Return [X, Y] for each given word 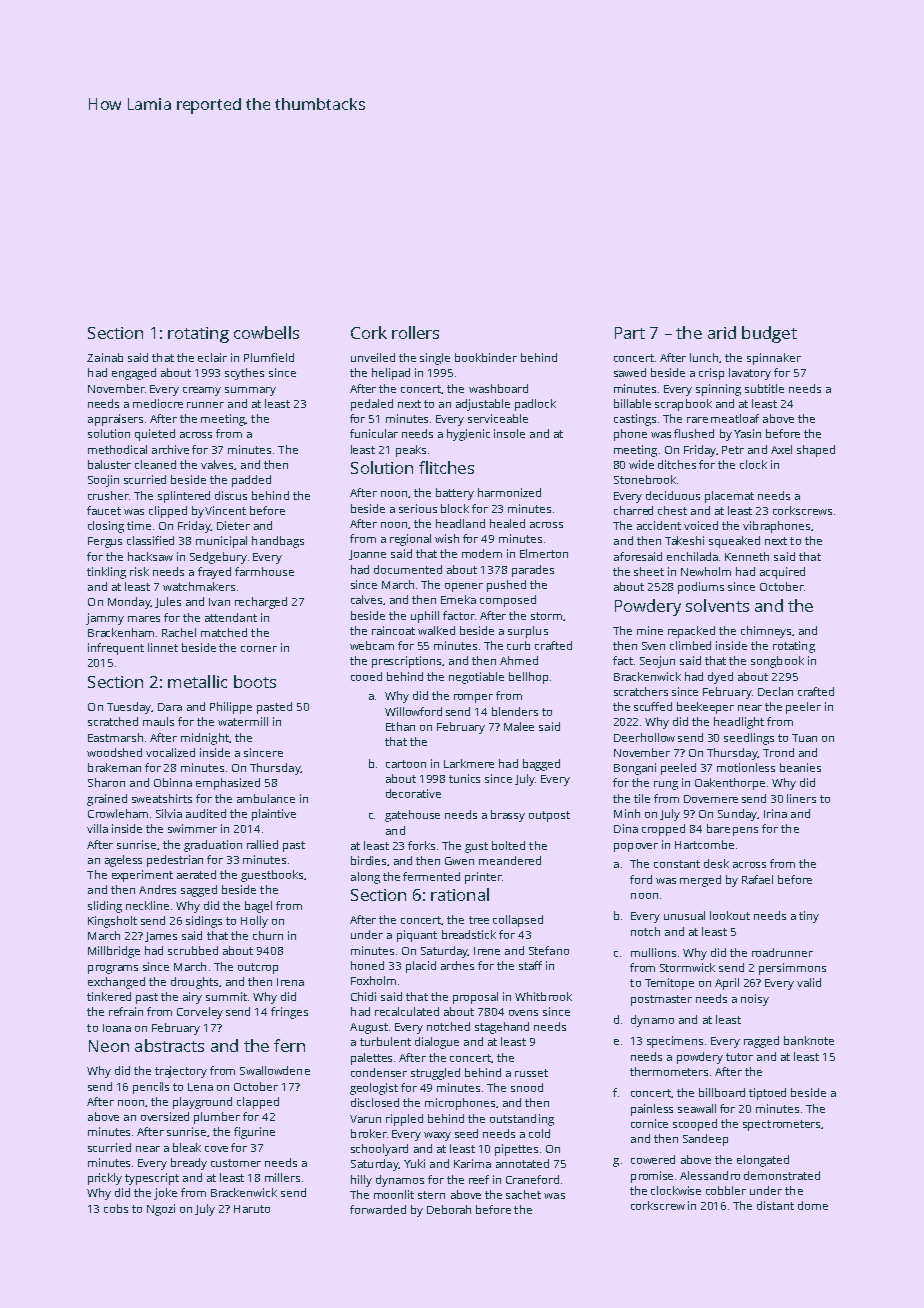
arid [722, 332]
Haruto [252, 1209]
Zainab [105, 357]
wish [447, 538]
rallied [262, 844]
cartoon [406, 764]
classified [150, 540]
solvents [717, 605]
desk [716, 863]
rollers [415, 332]
